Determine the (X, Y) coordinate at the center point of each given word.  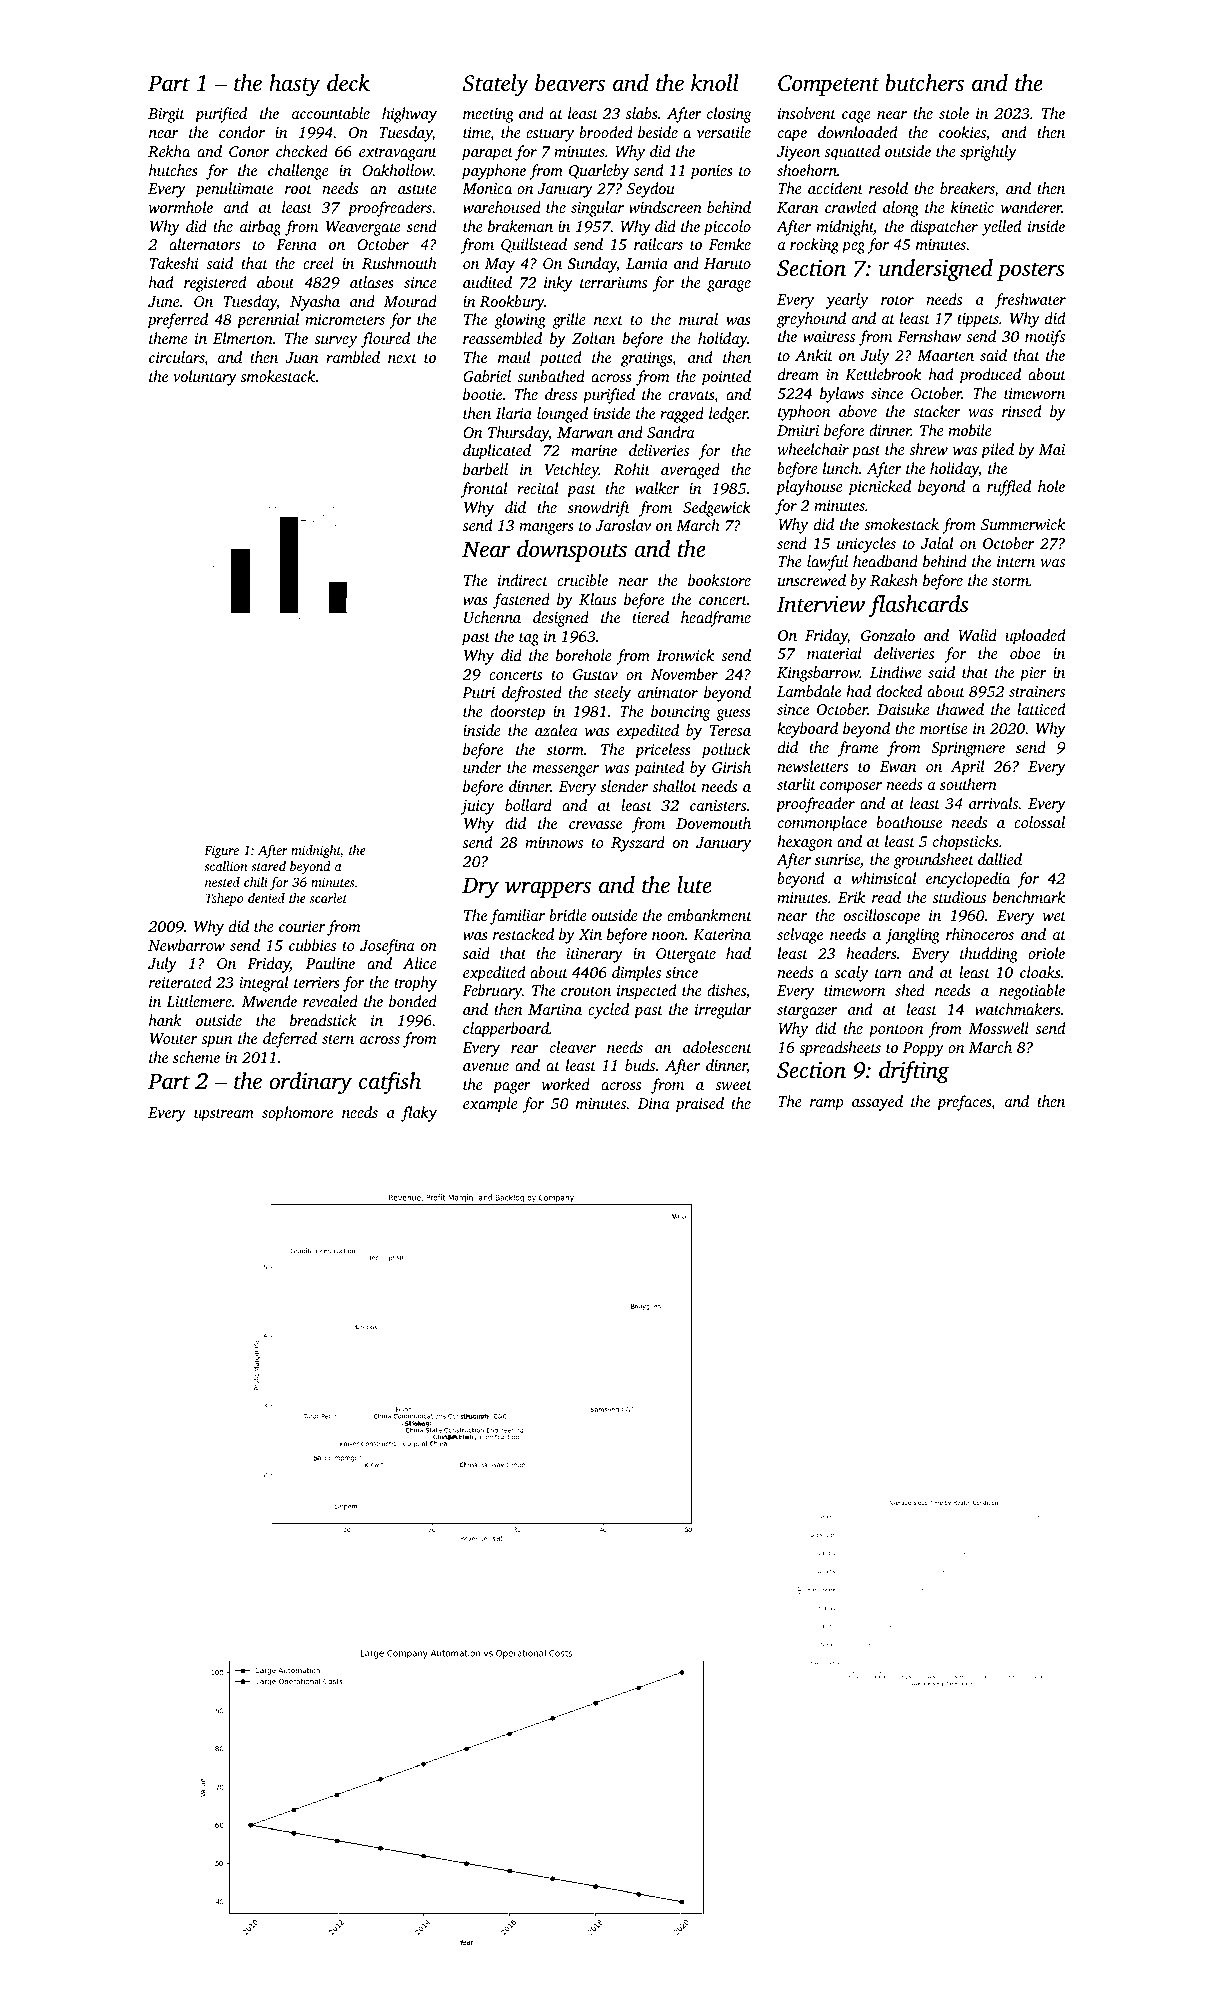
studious (959, 897)
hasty (294, 85)
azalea (556, 730)
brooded (606, 132)
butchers (924, 83)
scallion (225, 866)
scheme (196, 1057)
